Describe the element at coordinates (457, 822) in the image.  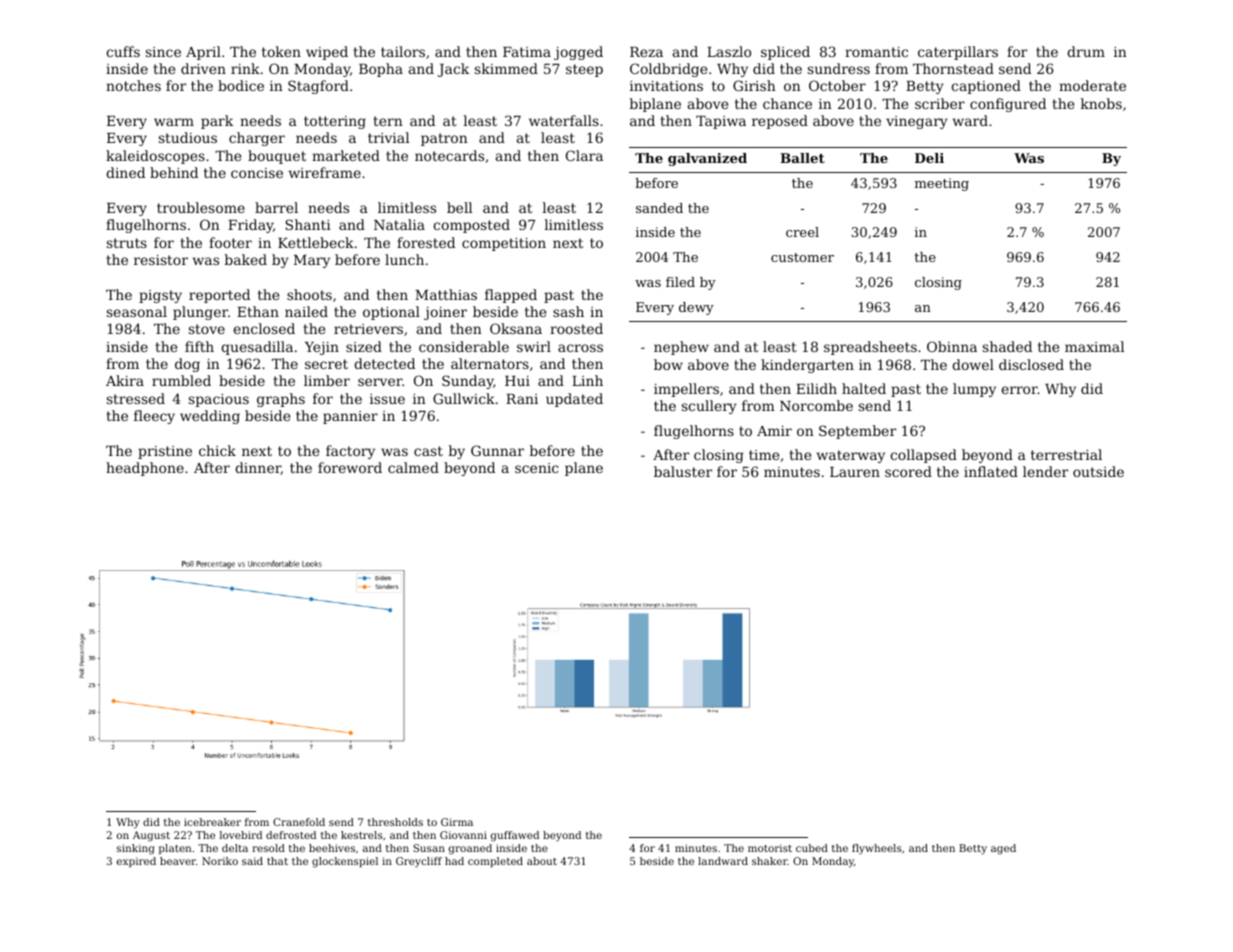
I see `Girma` at that location.
